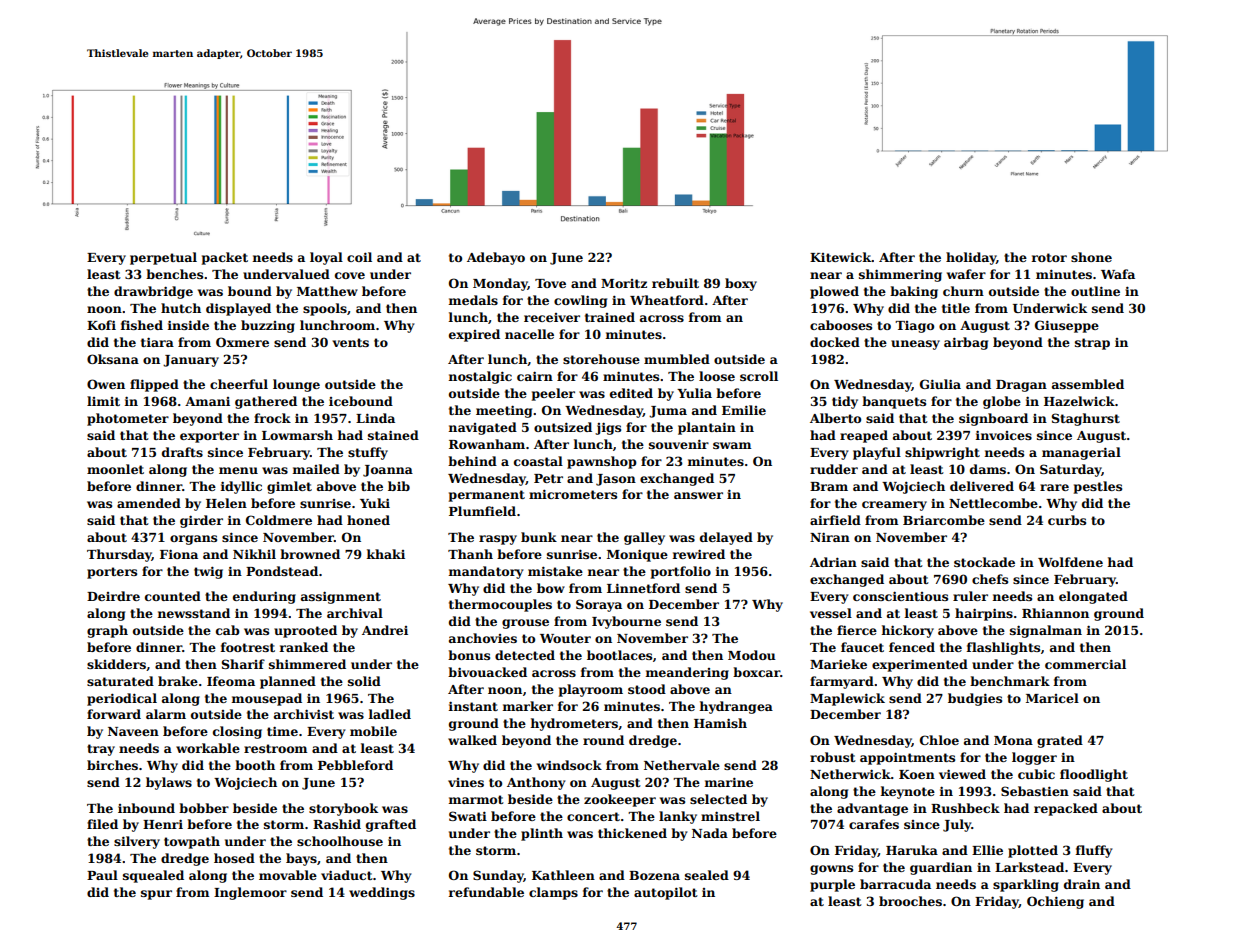 The width and height of the screenshot is (1233, 952). I want to click on assembled, so click(1088, 384).
